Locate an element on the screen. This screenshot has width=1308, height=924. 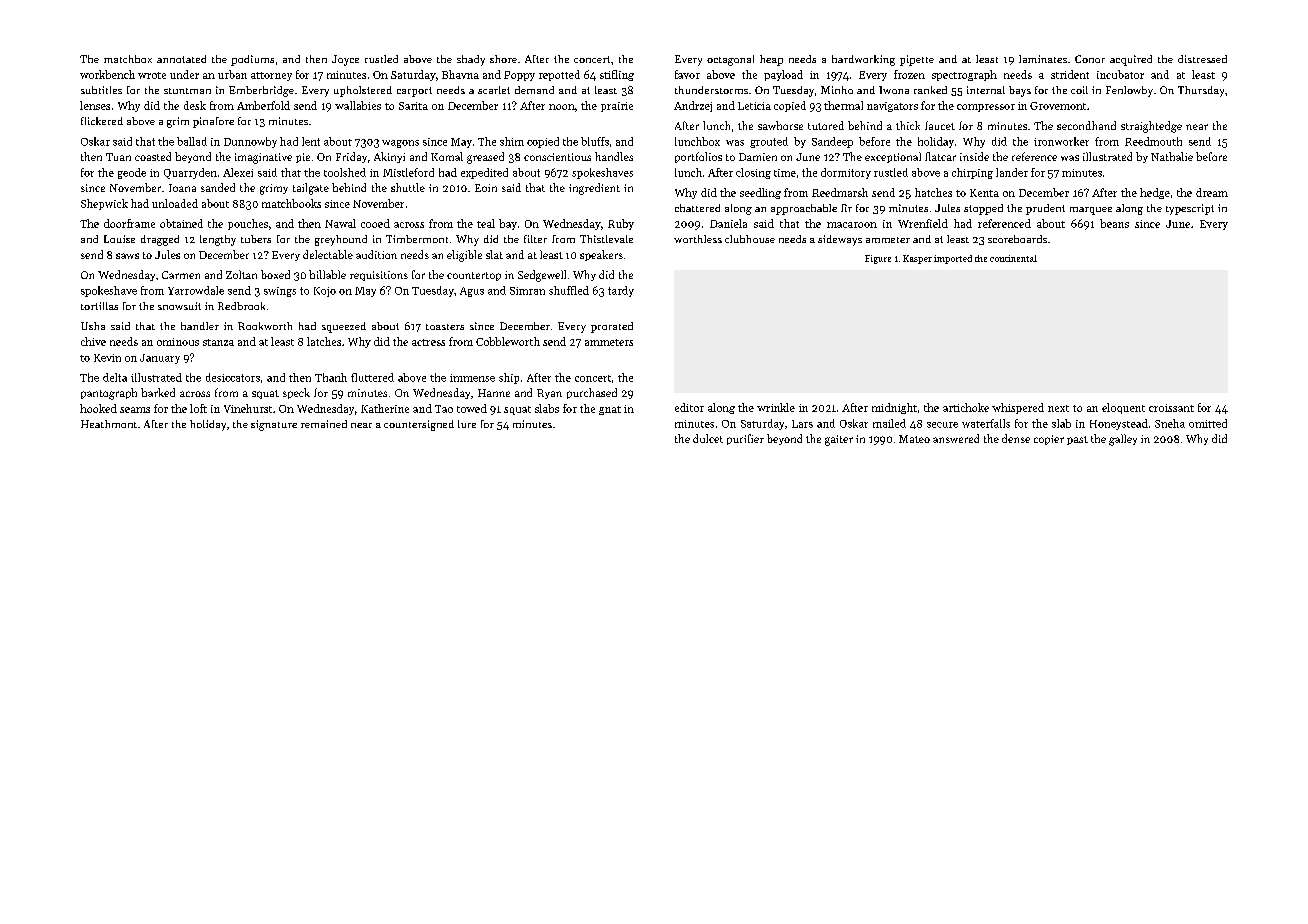
hedge is located at coordinates (1155, 193).
